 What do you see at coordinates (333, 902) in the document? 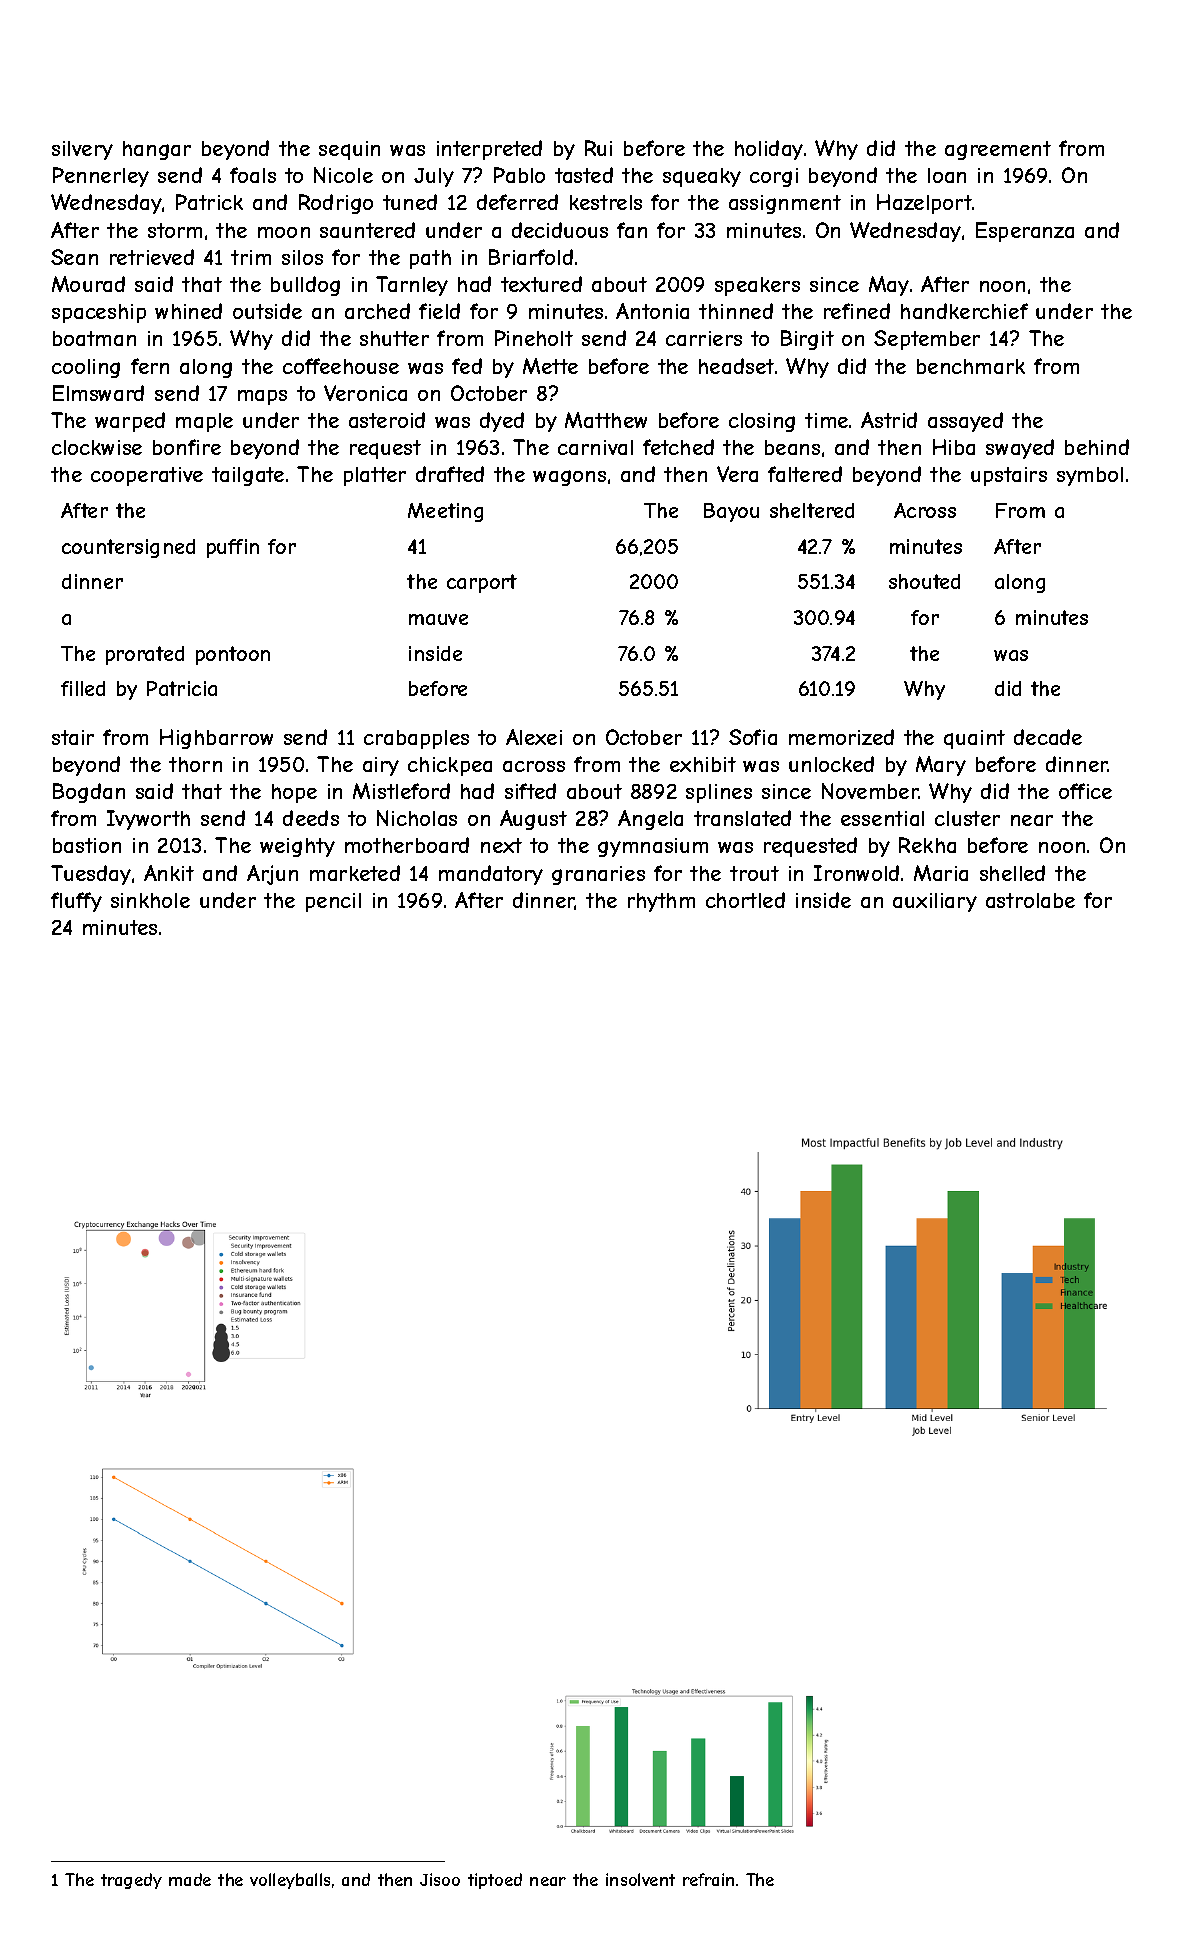
I see `pencil` at bounding box center [333, 902].
